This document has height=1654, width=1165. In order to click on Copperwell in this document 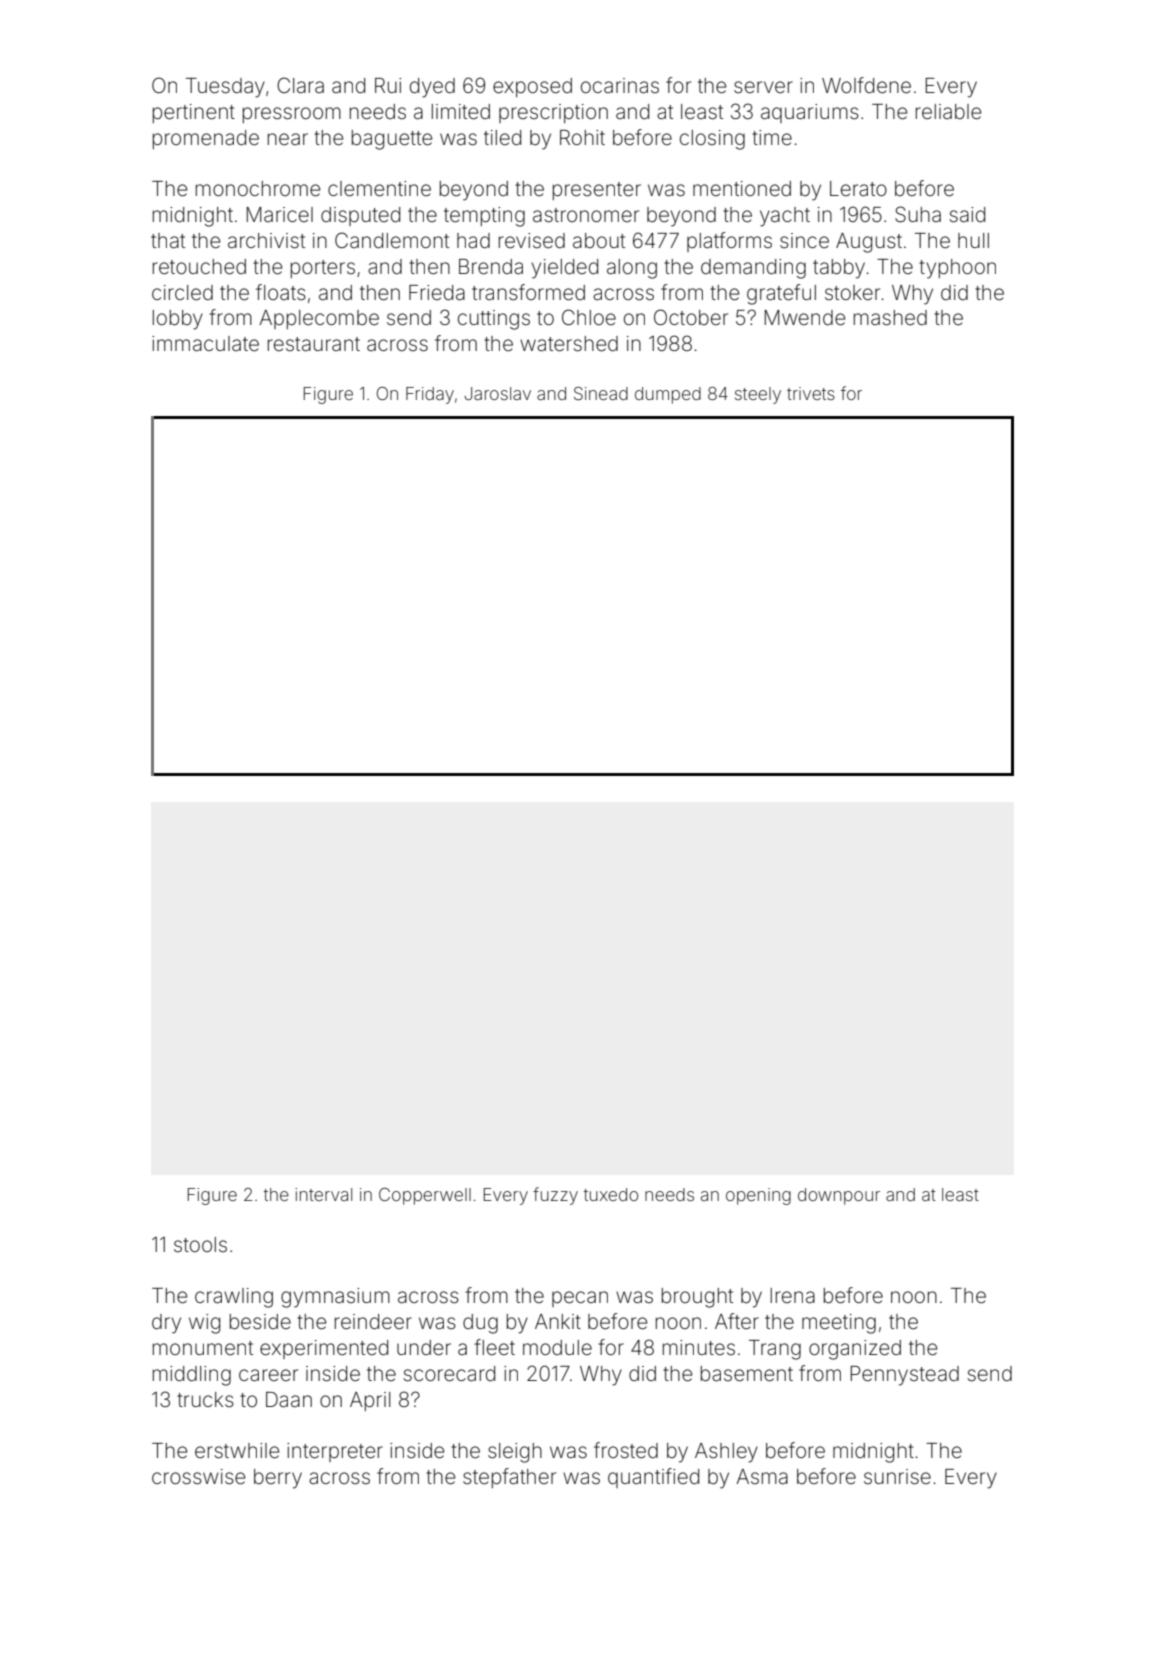, I will do `click(425, 1196)`.
